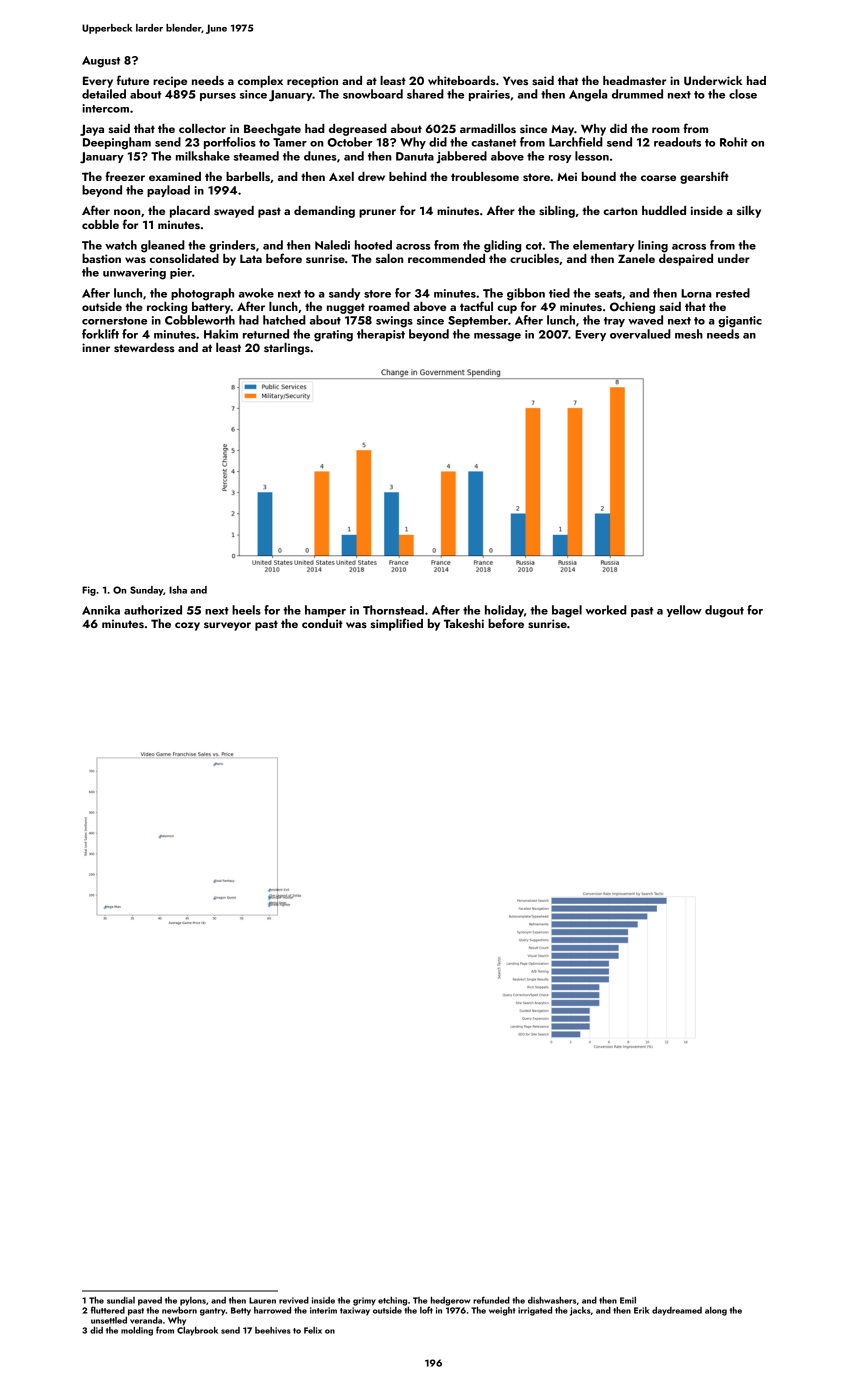 The image size is (849, 1400). Describe the element at coordinates (614, 322) in the screenshot. I see `tray` at that location.
